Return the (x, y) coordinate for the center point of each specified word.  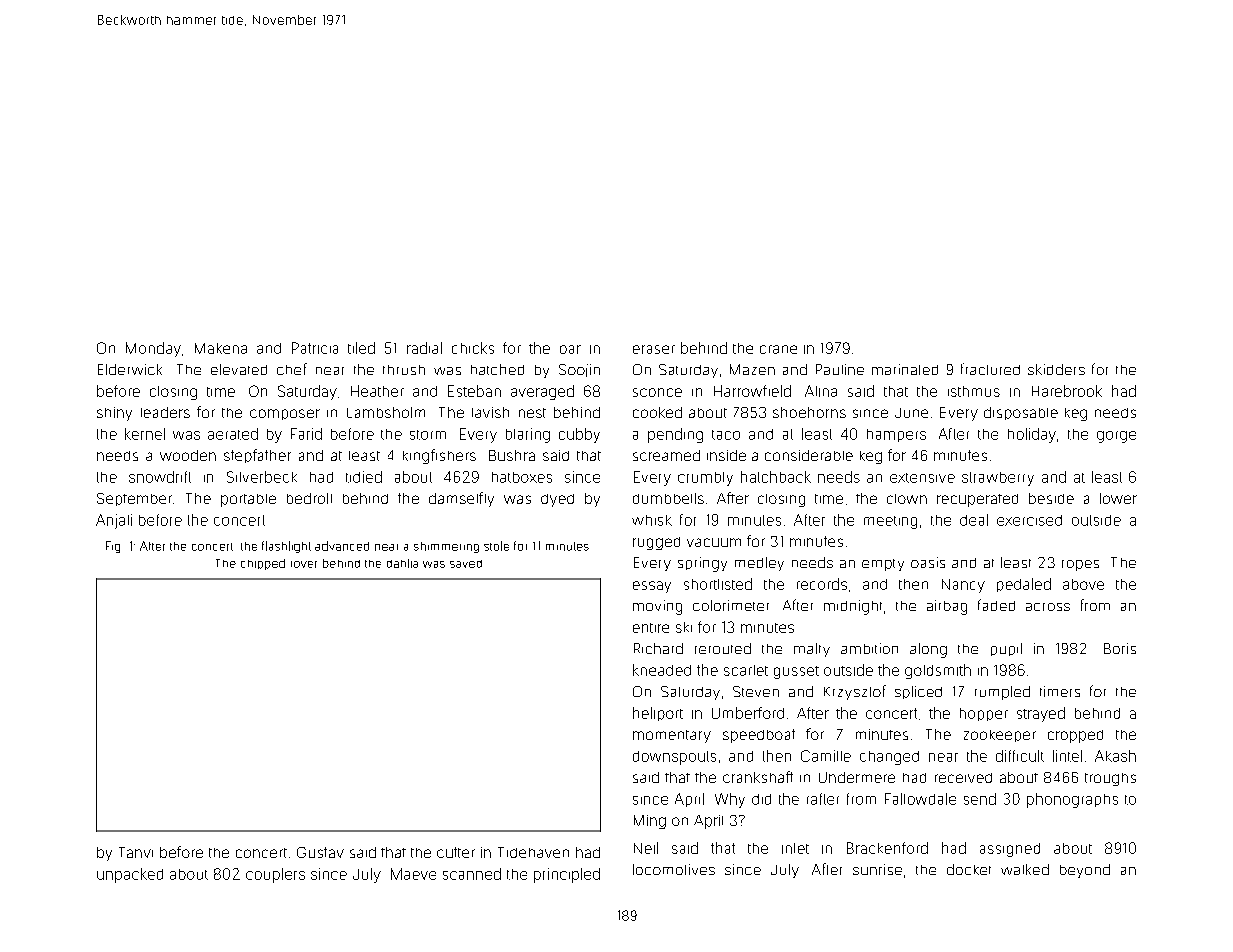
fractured (990, 369)
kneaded (662, 670)
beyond (1085, 871)
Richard (658, 648)
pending (675, 435)
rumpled (1002, 693)
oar (570, 349)
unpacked (130, 875)
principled (567, 875)
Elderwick (130, 369)
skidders (1056, 369)
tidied (364, 477)
